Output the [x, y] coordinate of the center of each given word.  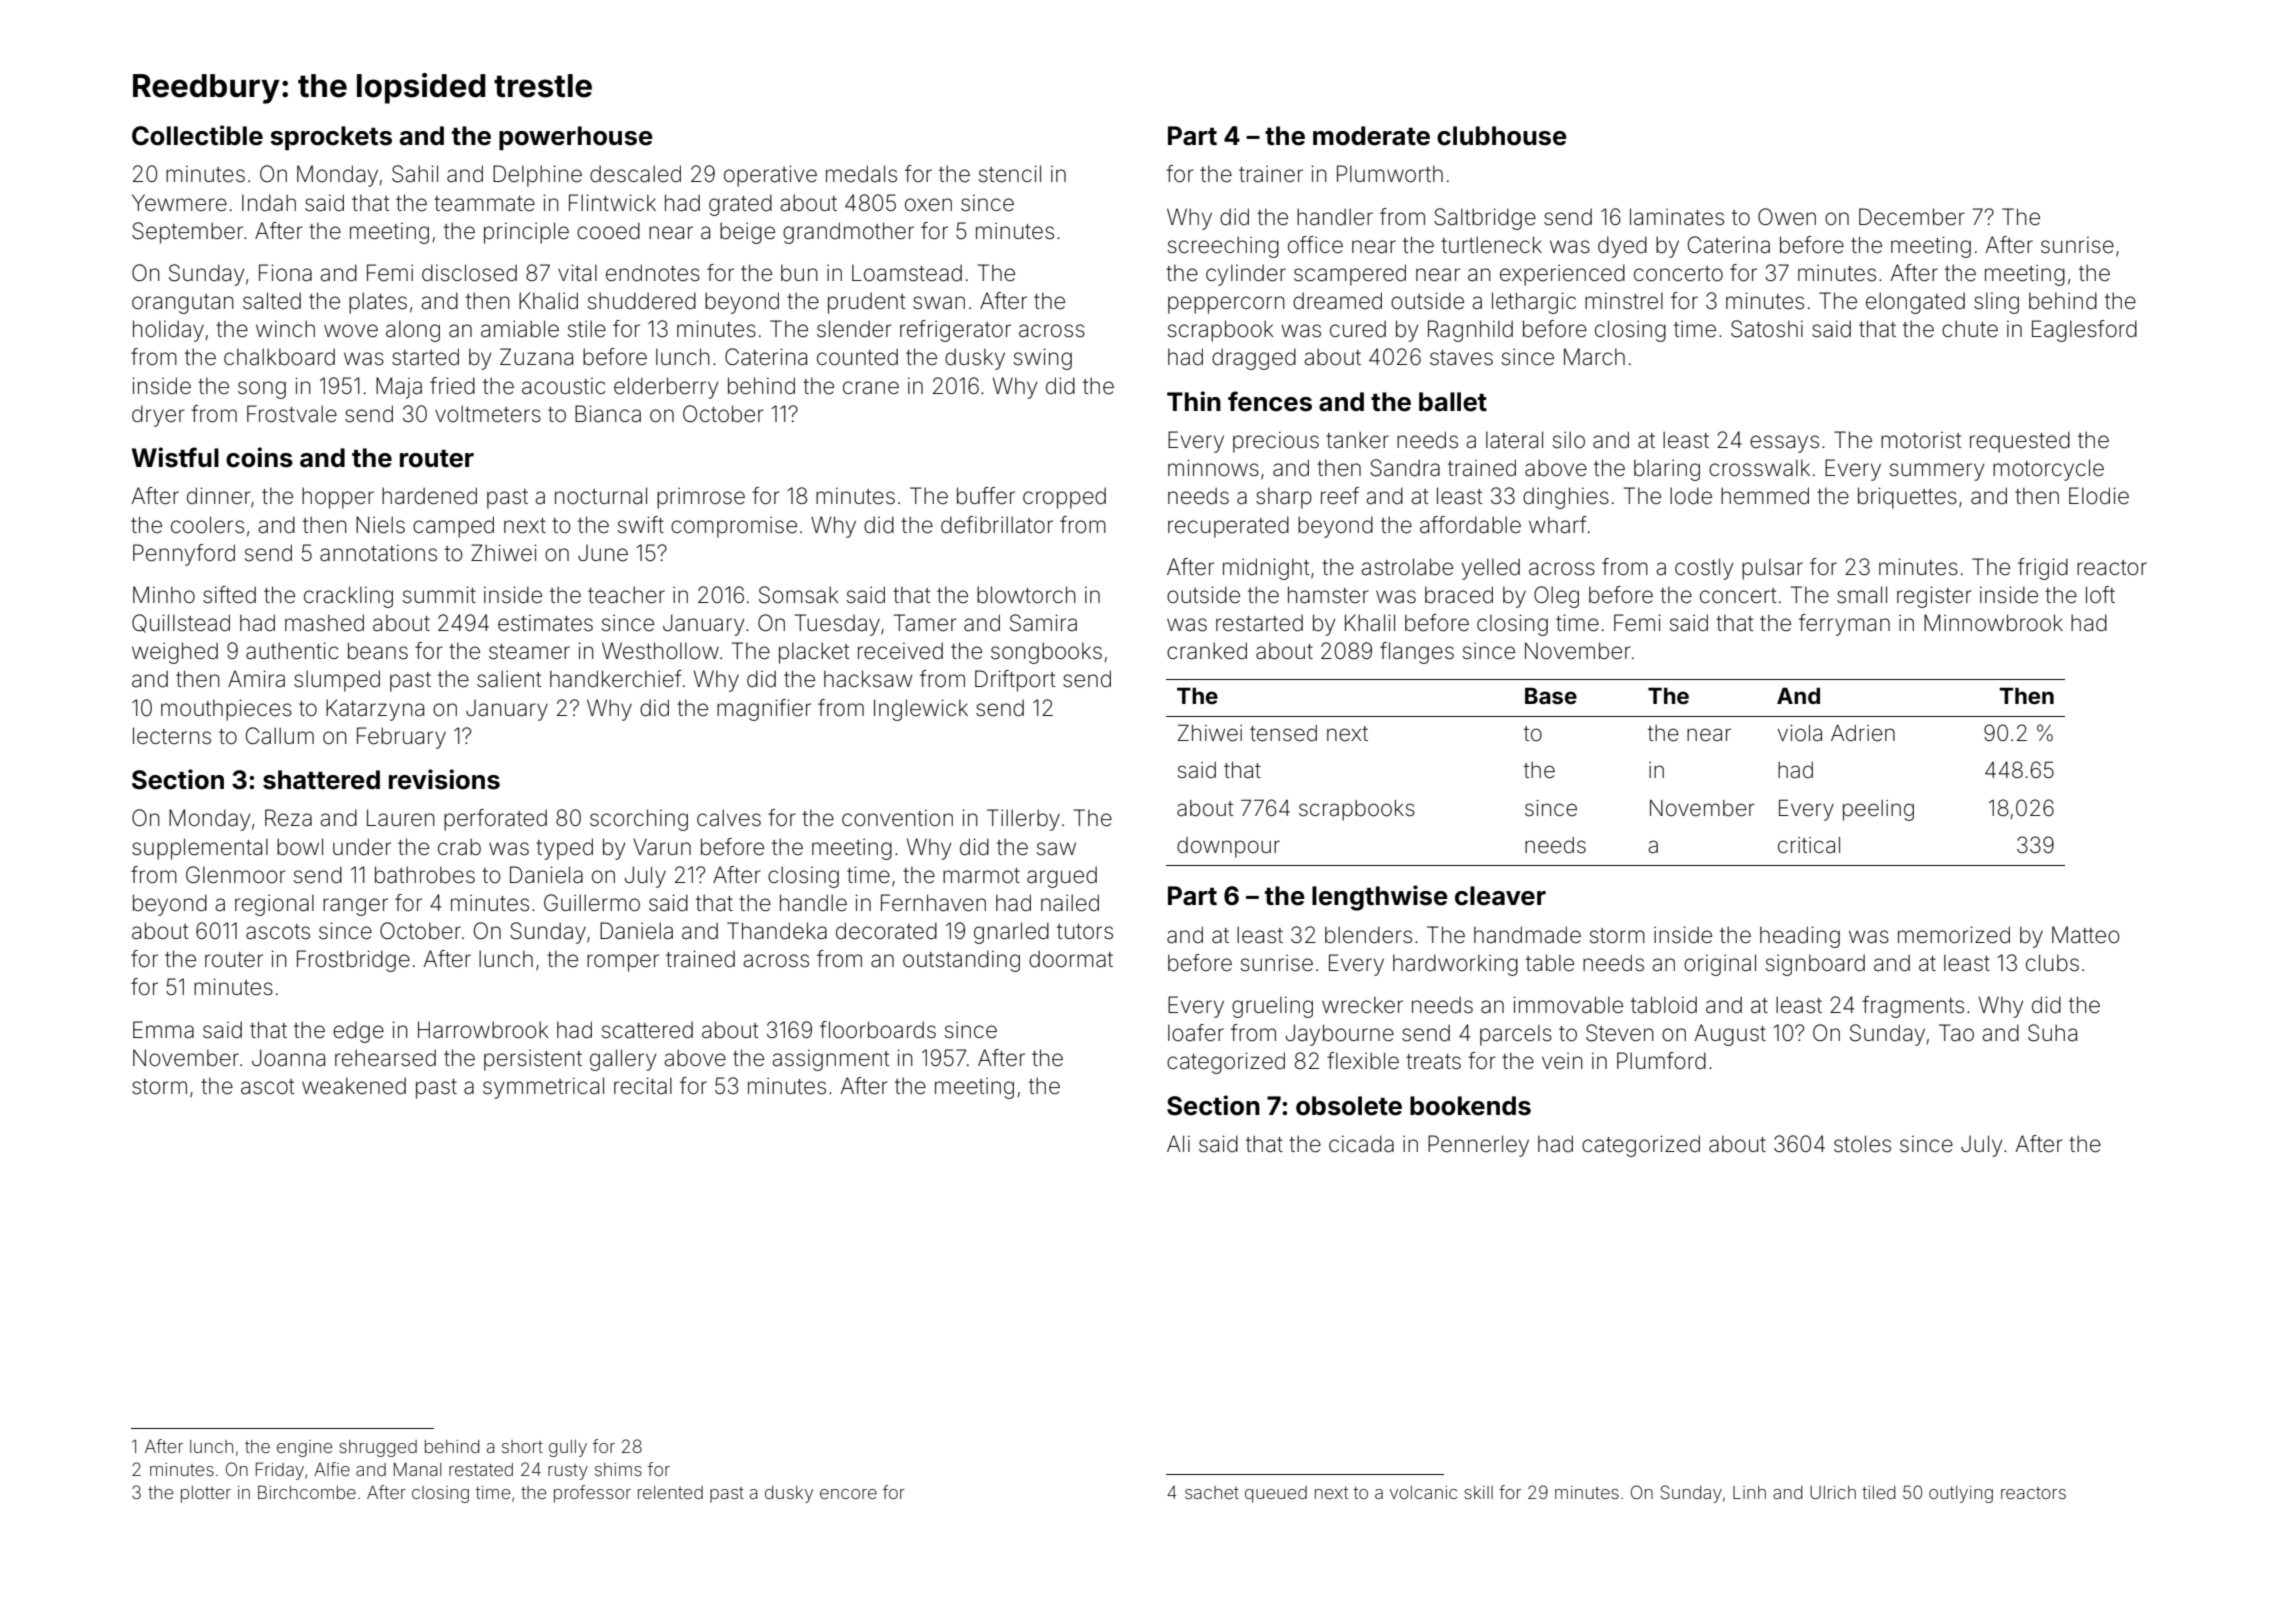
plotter [206, 1494]
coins [259, 457]
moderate [1371, 136]
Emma [163, 1030]
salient [509, 679]
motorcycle [2048, 470]
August [1730, 1035]
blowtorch [1026, 595]
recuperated [1228, 527]
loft [2100, 595]
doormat [1071, 959]
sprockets [331, 138]
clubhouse [1502, 136]
